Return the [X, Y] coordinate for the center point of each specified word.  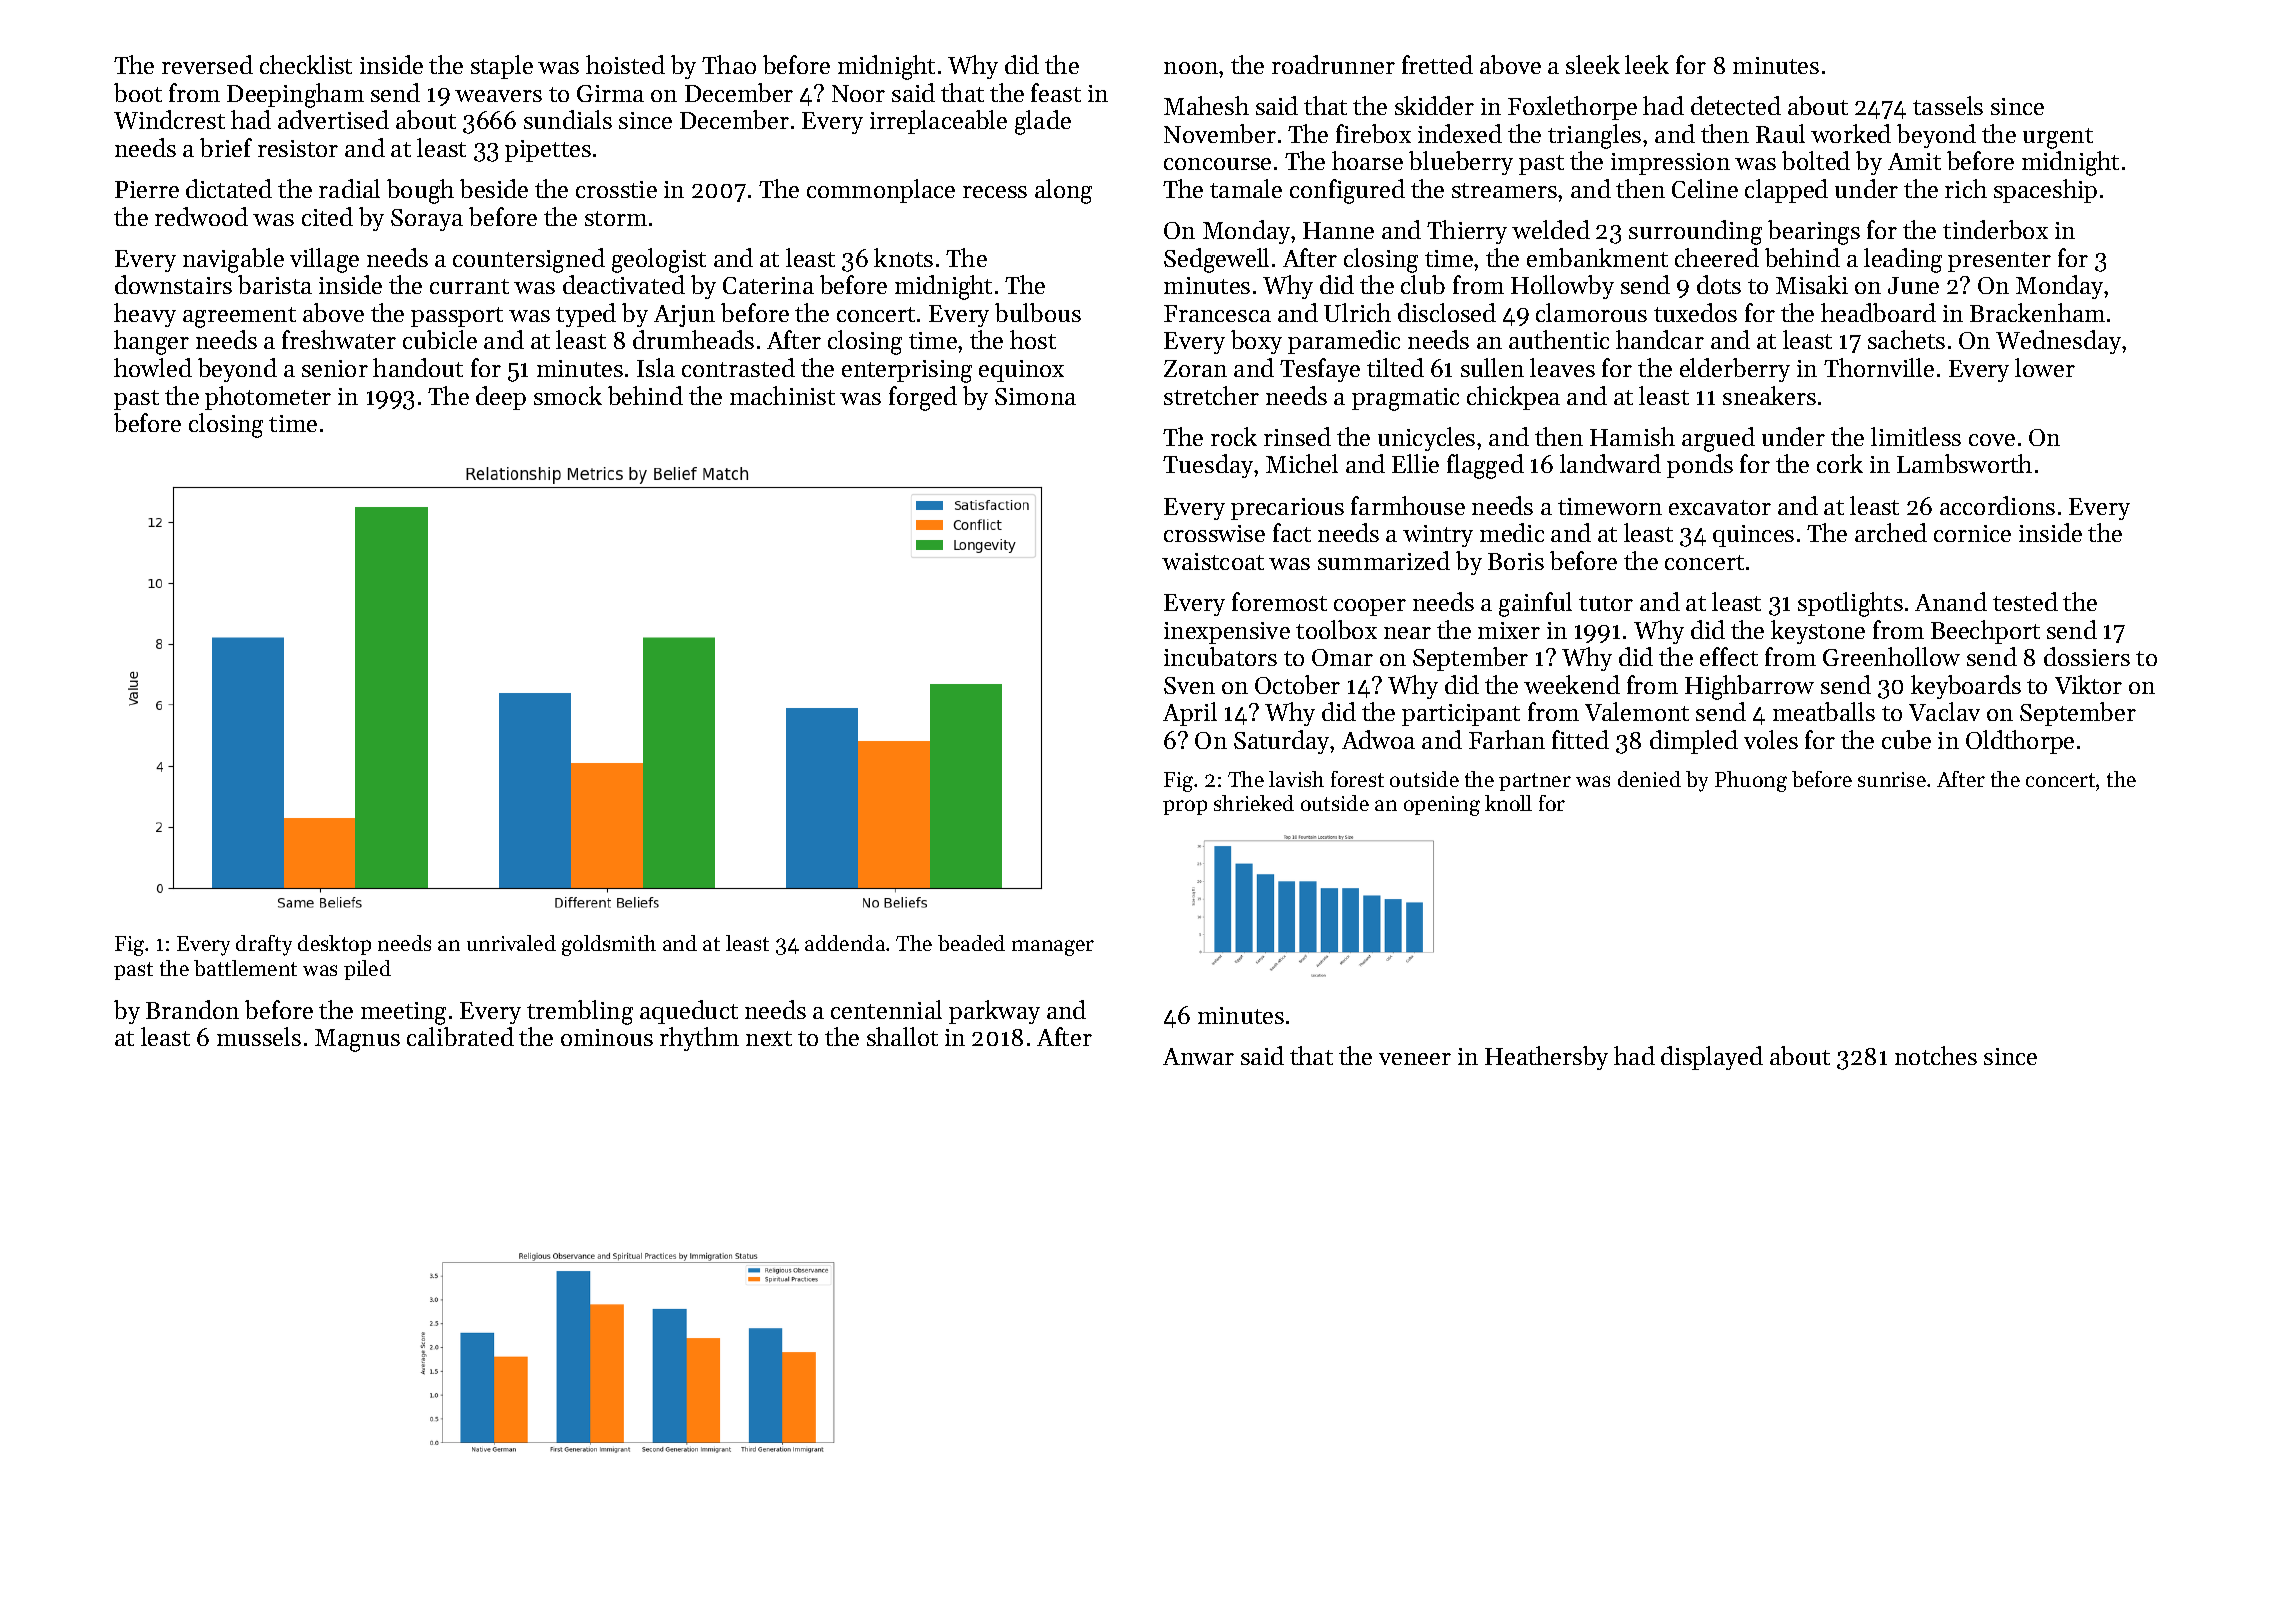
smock [568, 395]
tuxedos [1695, 312]
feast [1056, 92]
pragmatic [1405, 399]
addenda [846, 943]
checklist [306, 64]
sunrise [1892, 779]
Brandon [192, 1009]
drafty [264, 945]
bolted [1816, 160]
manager [1053, 948]
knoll [1508, 803]
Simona [1035, 396]
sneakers [1769, 395]
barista [275, 284]
